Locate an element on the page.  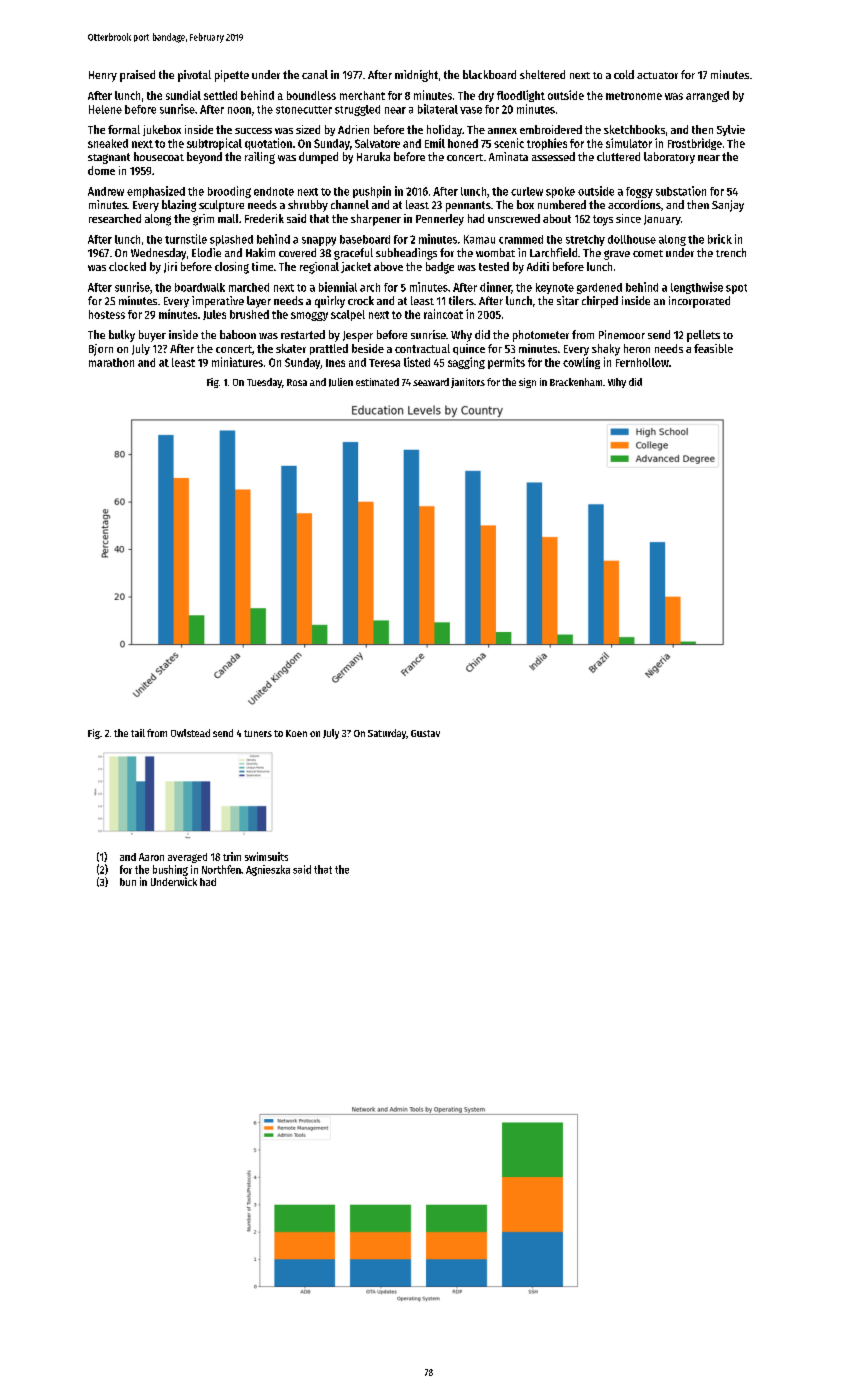
Aaron is located at coordinates (151, 857).
